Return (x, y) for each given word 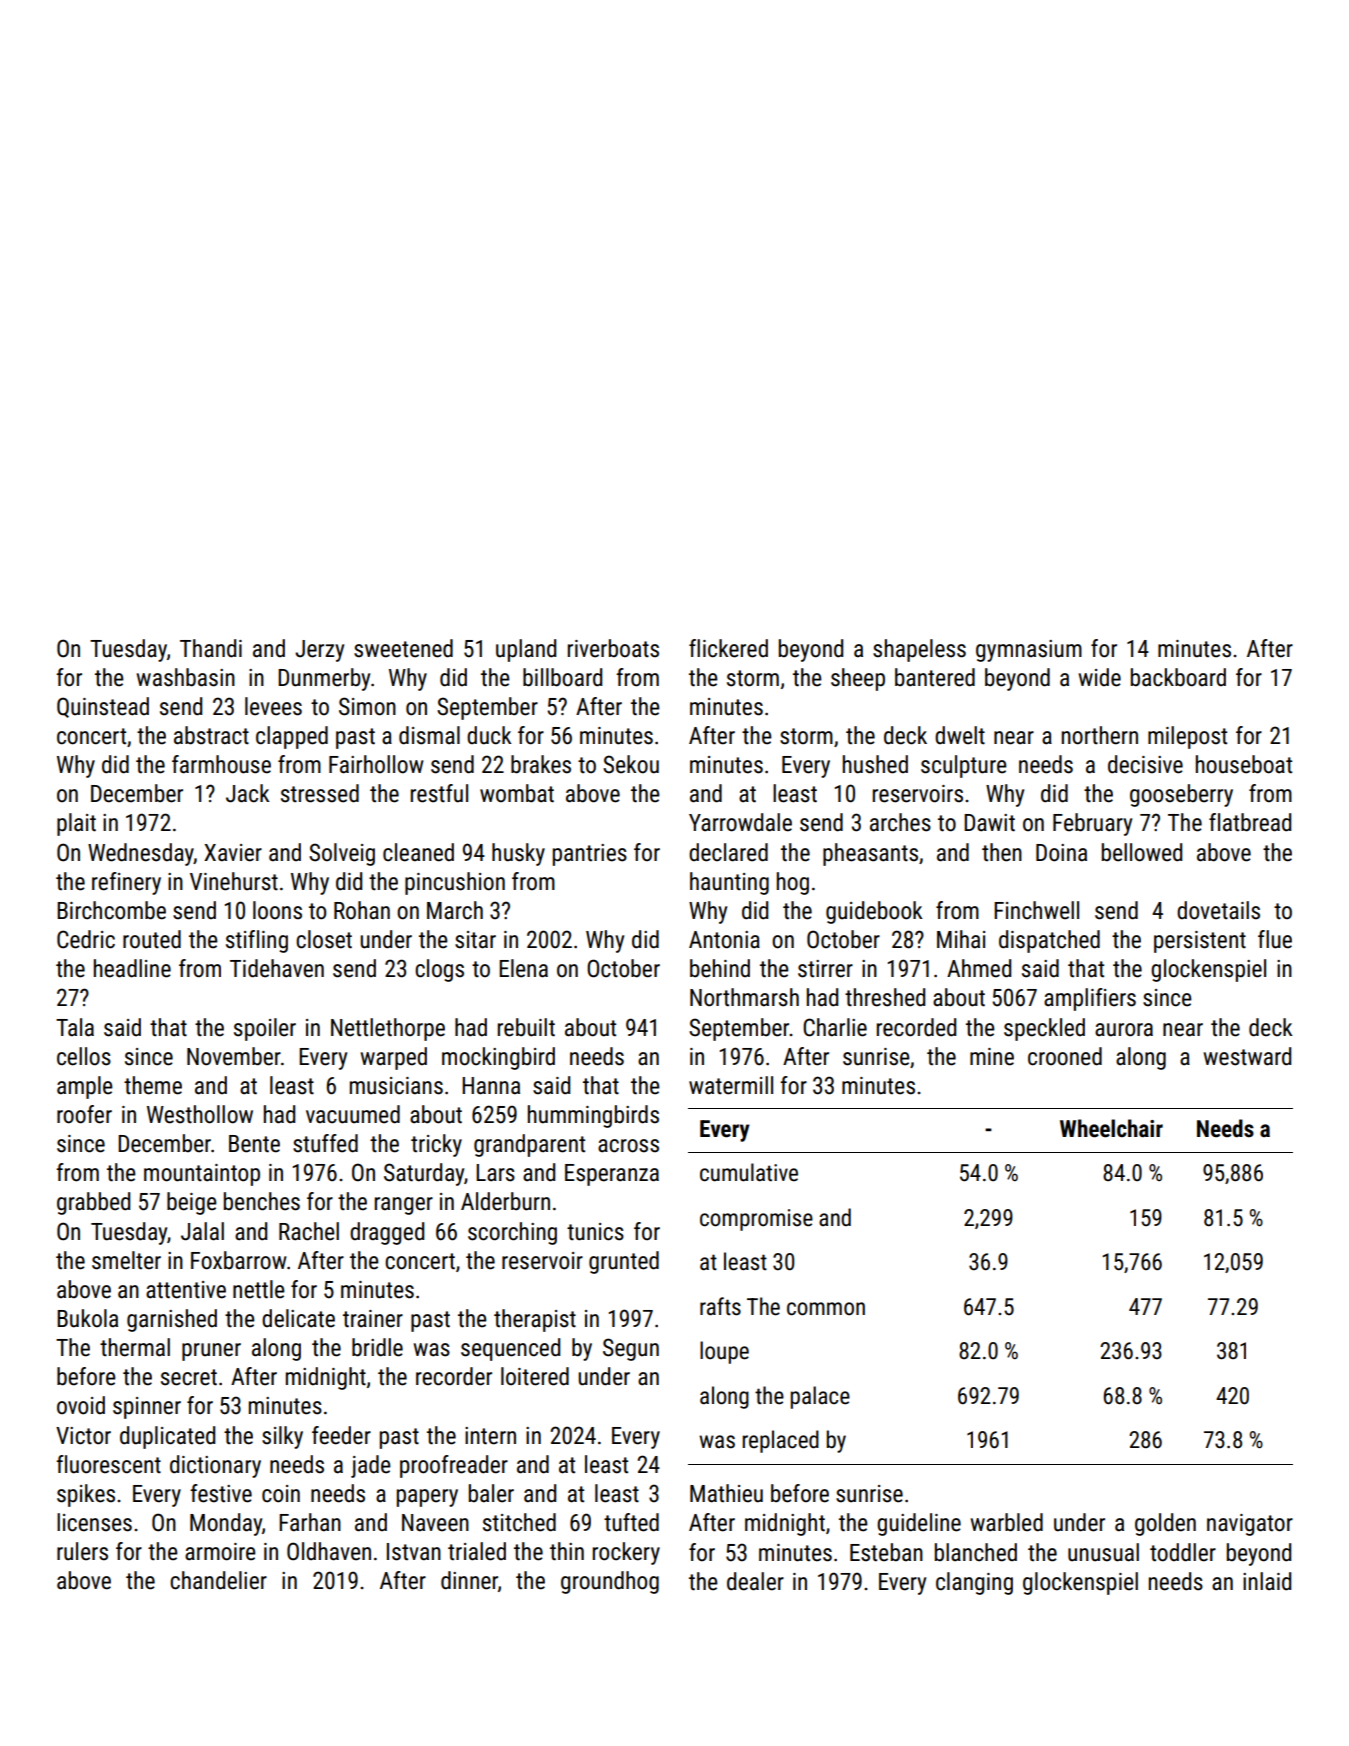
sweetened (403, 648)
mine (992, 1057)
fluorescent (108, 1464)
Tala (75, 1027)
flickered (728, 648)
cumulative (749, 1172)
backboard (1178, 677)
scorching (512, 1233)
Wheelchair (1111, 1128)
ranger (404, 1206)
